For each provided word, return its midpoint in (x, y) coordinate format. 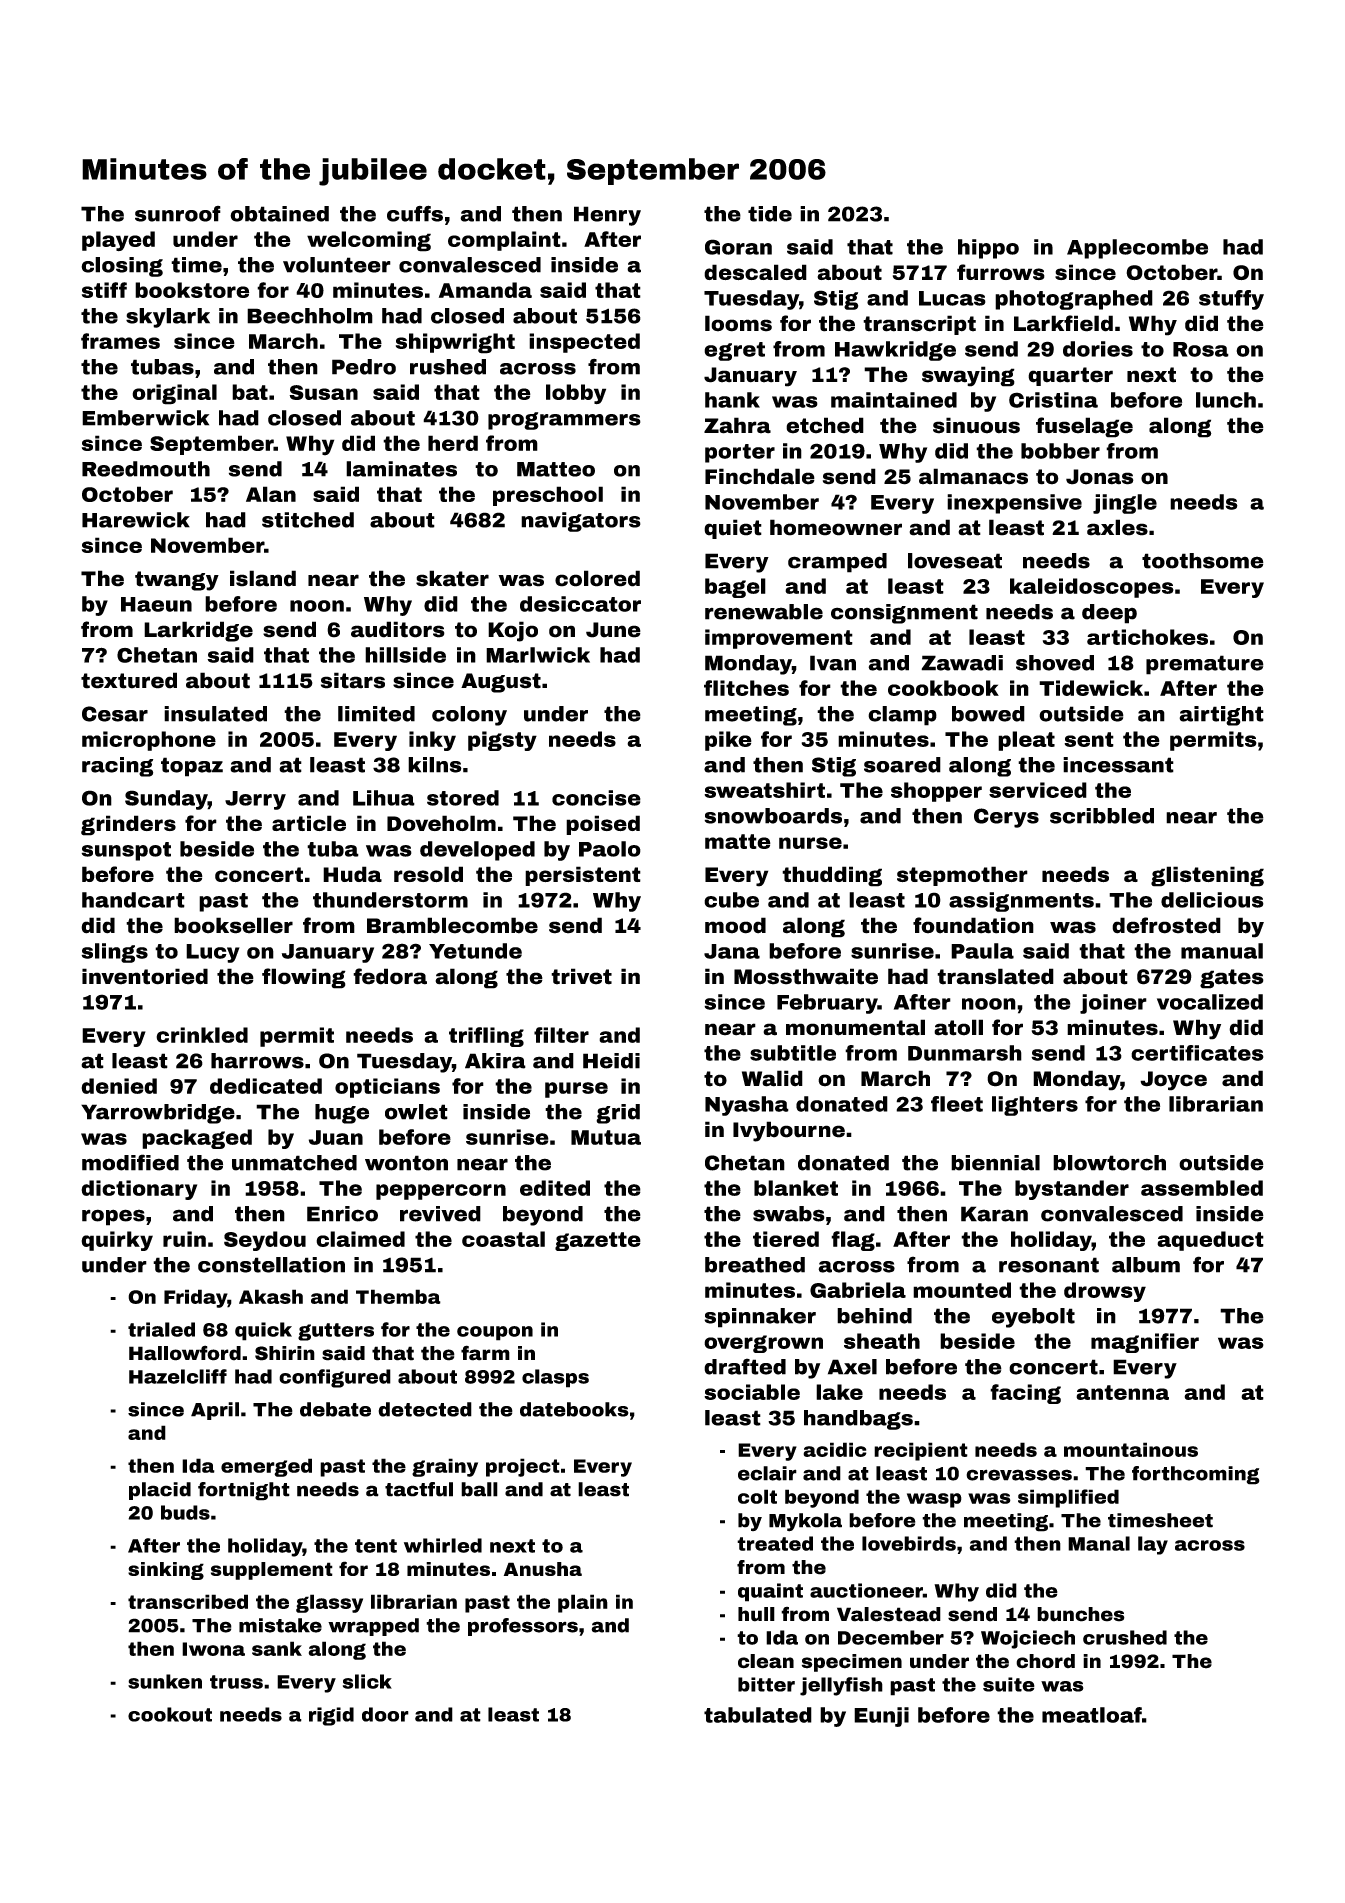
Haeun (156, 604)
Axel (852, 1367)
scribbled (1102, 816)
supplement (272, 1571)
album (1146, 1265)
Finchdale (760, 476)
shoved (1055, 663)
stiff (104, 290)
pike (728, 741)
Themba (398, 1296)
